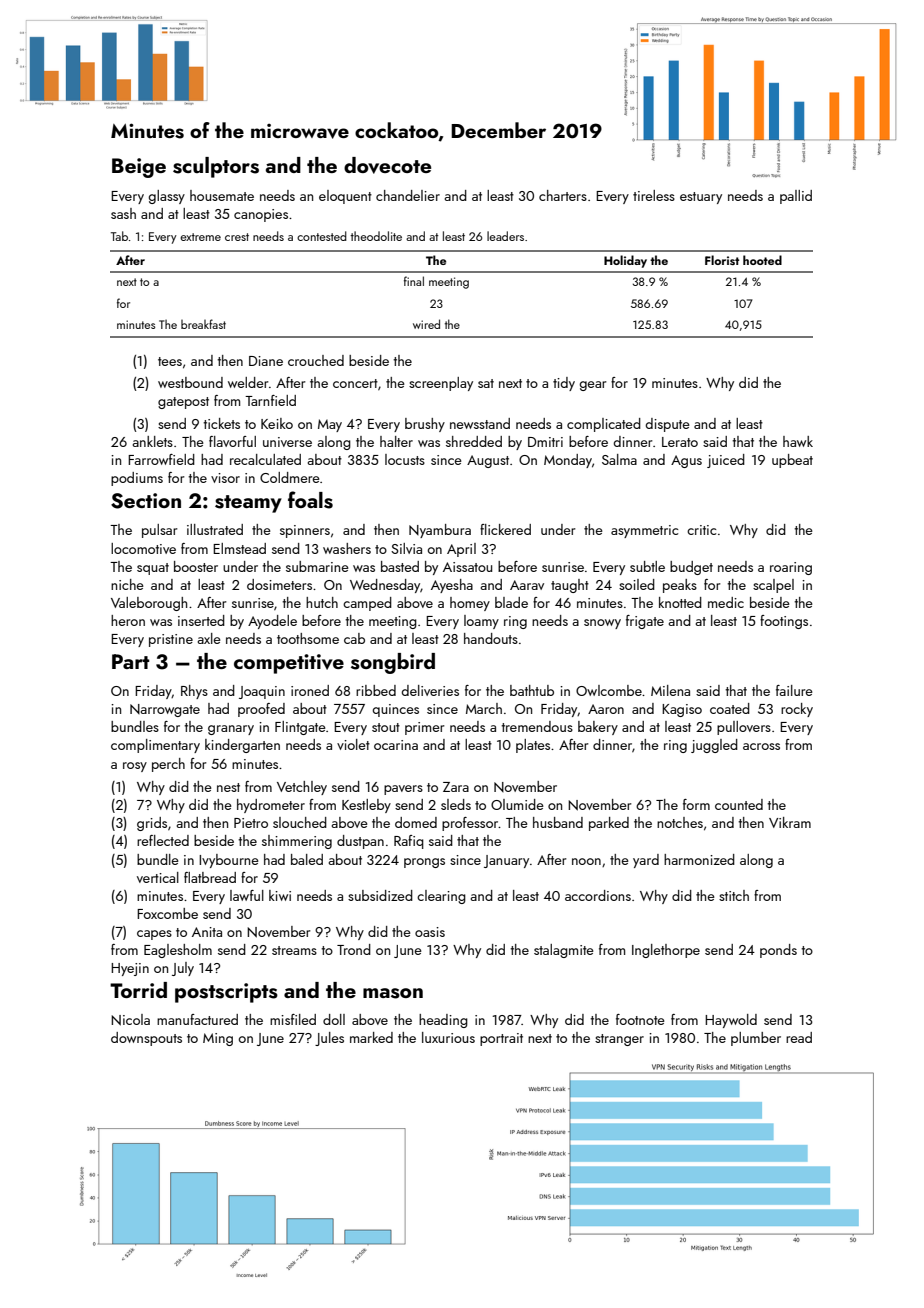 This page has width=924, height=1308. Describe the element at coordinates (790, 822) in the page. I see `Vikram` at that location.
